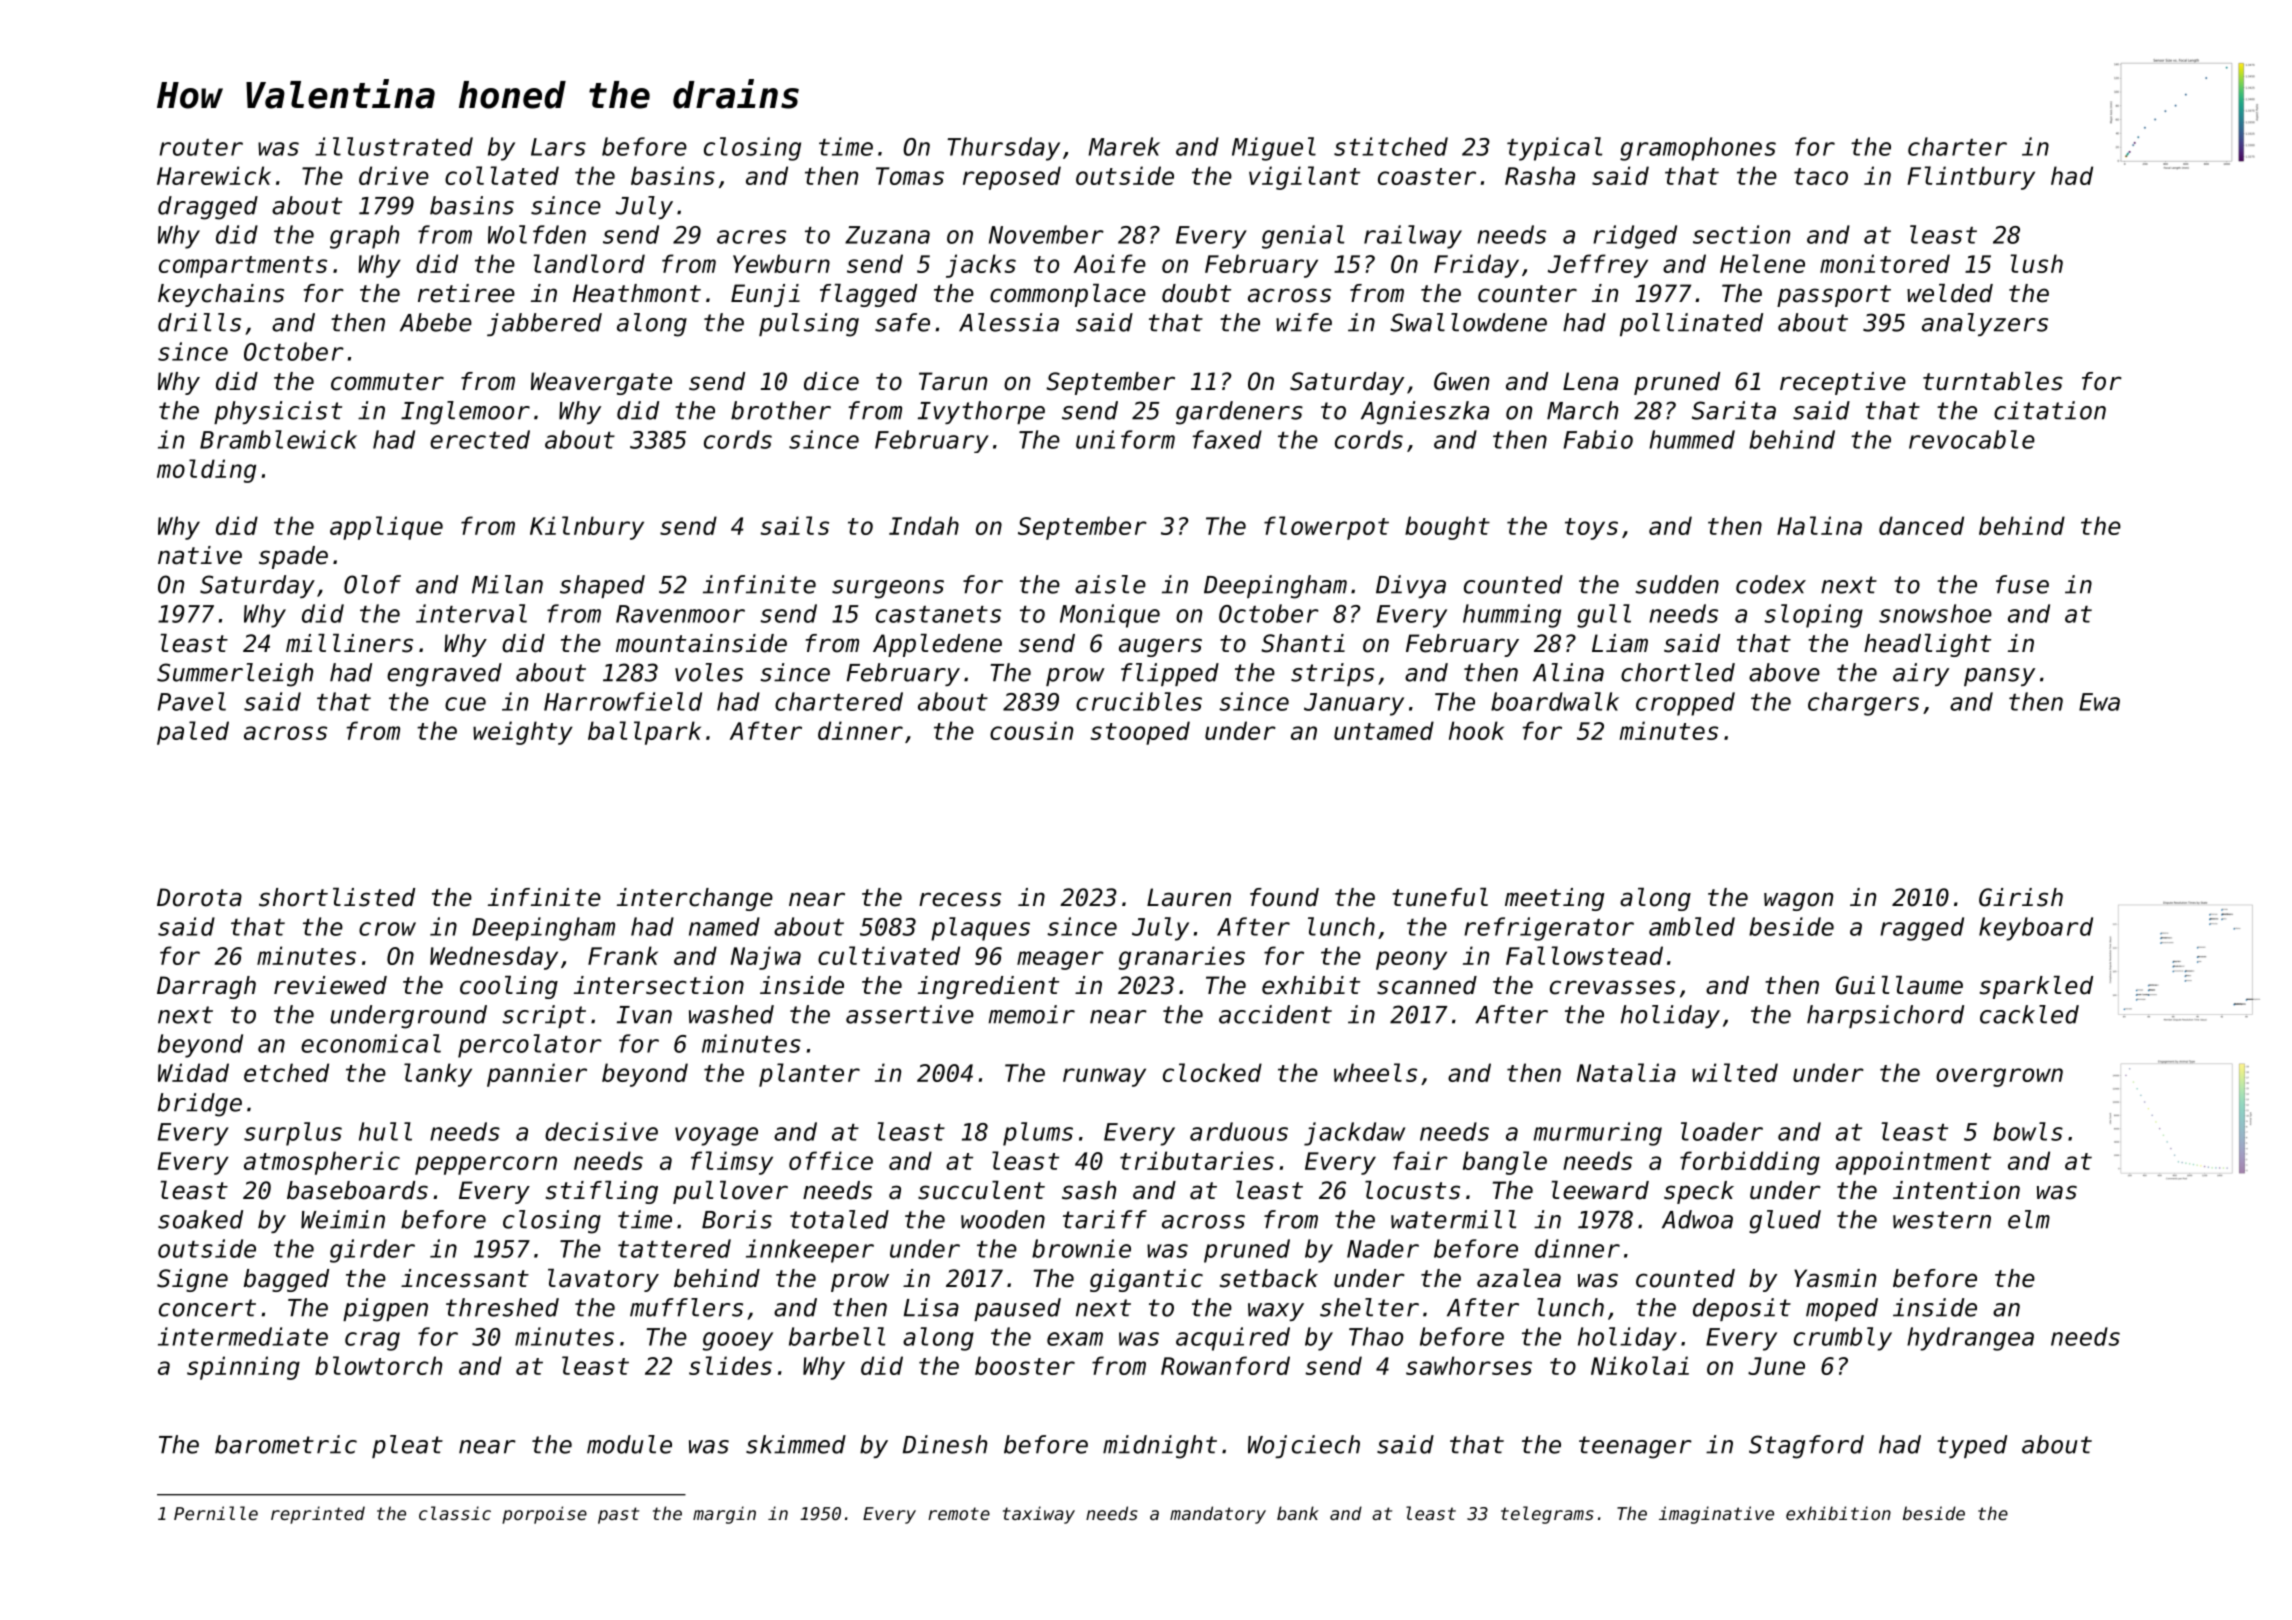 This screenshot has width=2292, height=1620. I want to click on above, so click(1784, 672).
